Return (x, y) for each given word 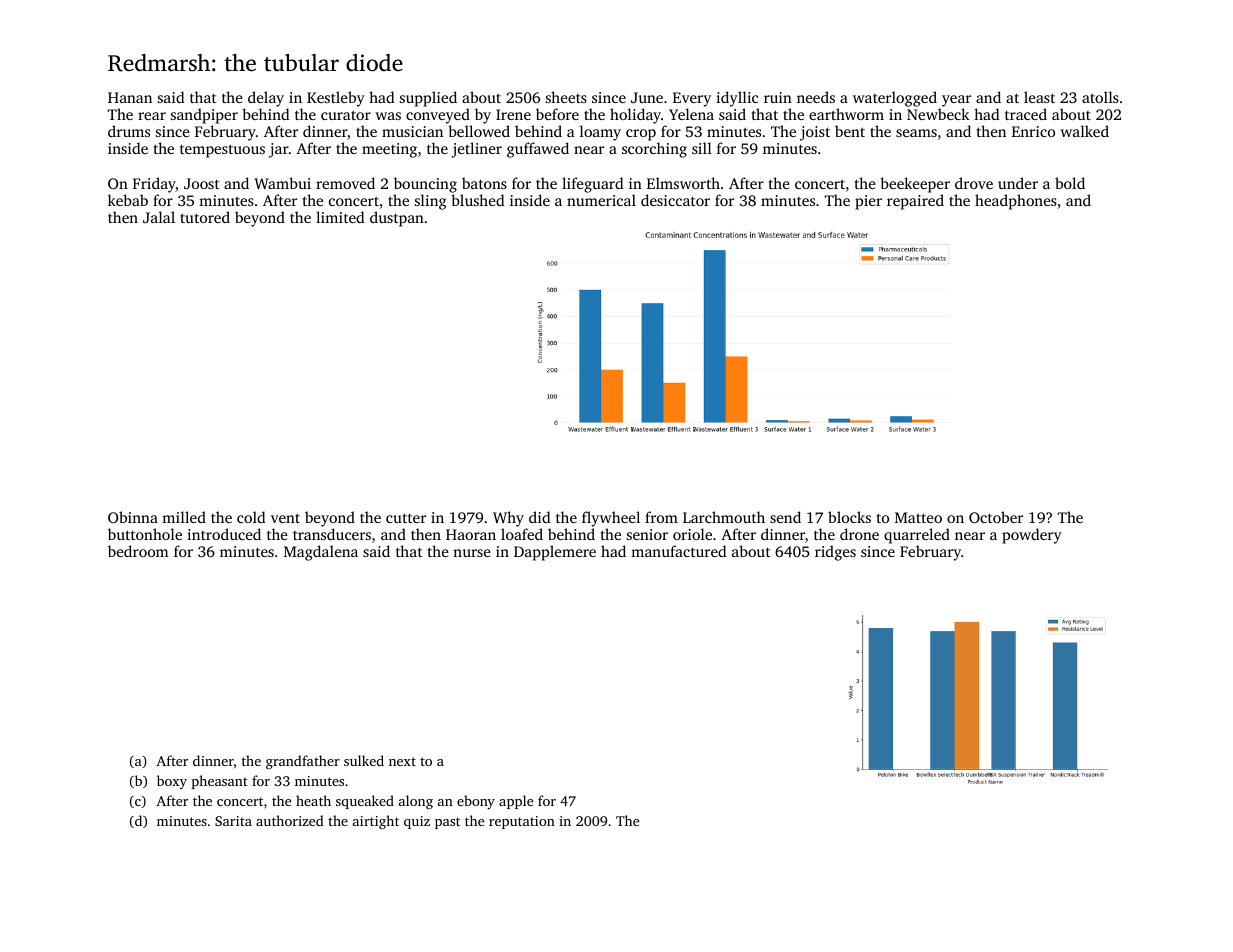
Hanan (130, 97)
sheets (566, 97)
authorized (290, 820)
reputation (522, 822)
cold (251, 517)
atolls (1100, 97)
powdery (1032, 536)
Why (508, 519)
